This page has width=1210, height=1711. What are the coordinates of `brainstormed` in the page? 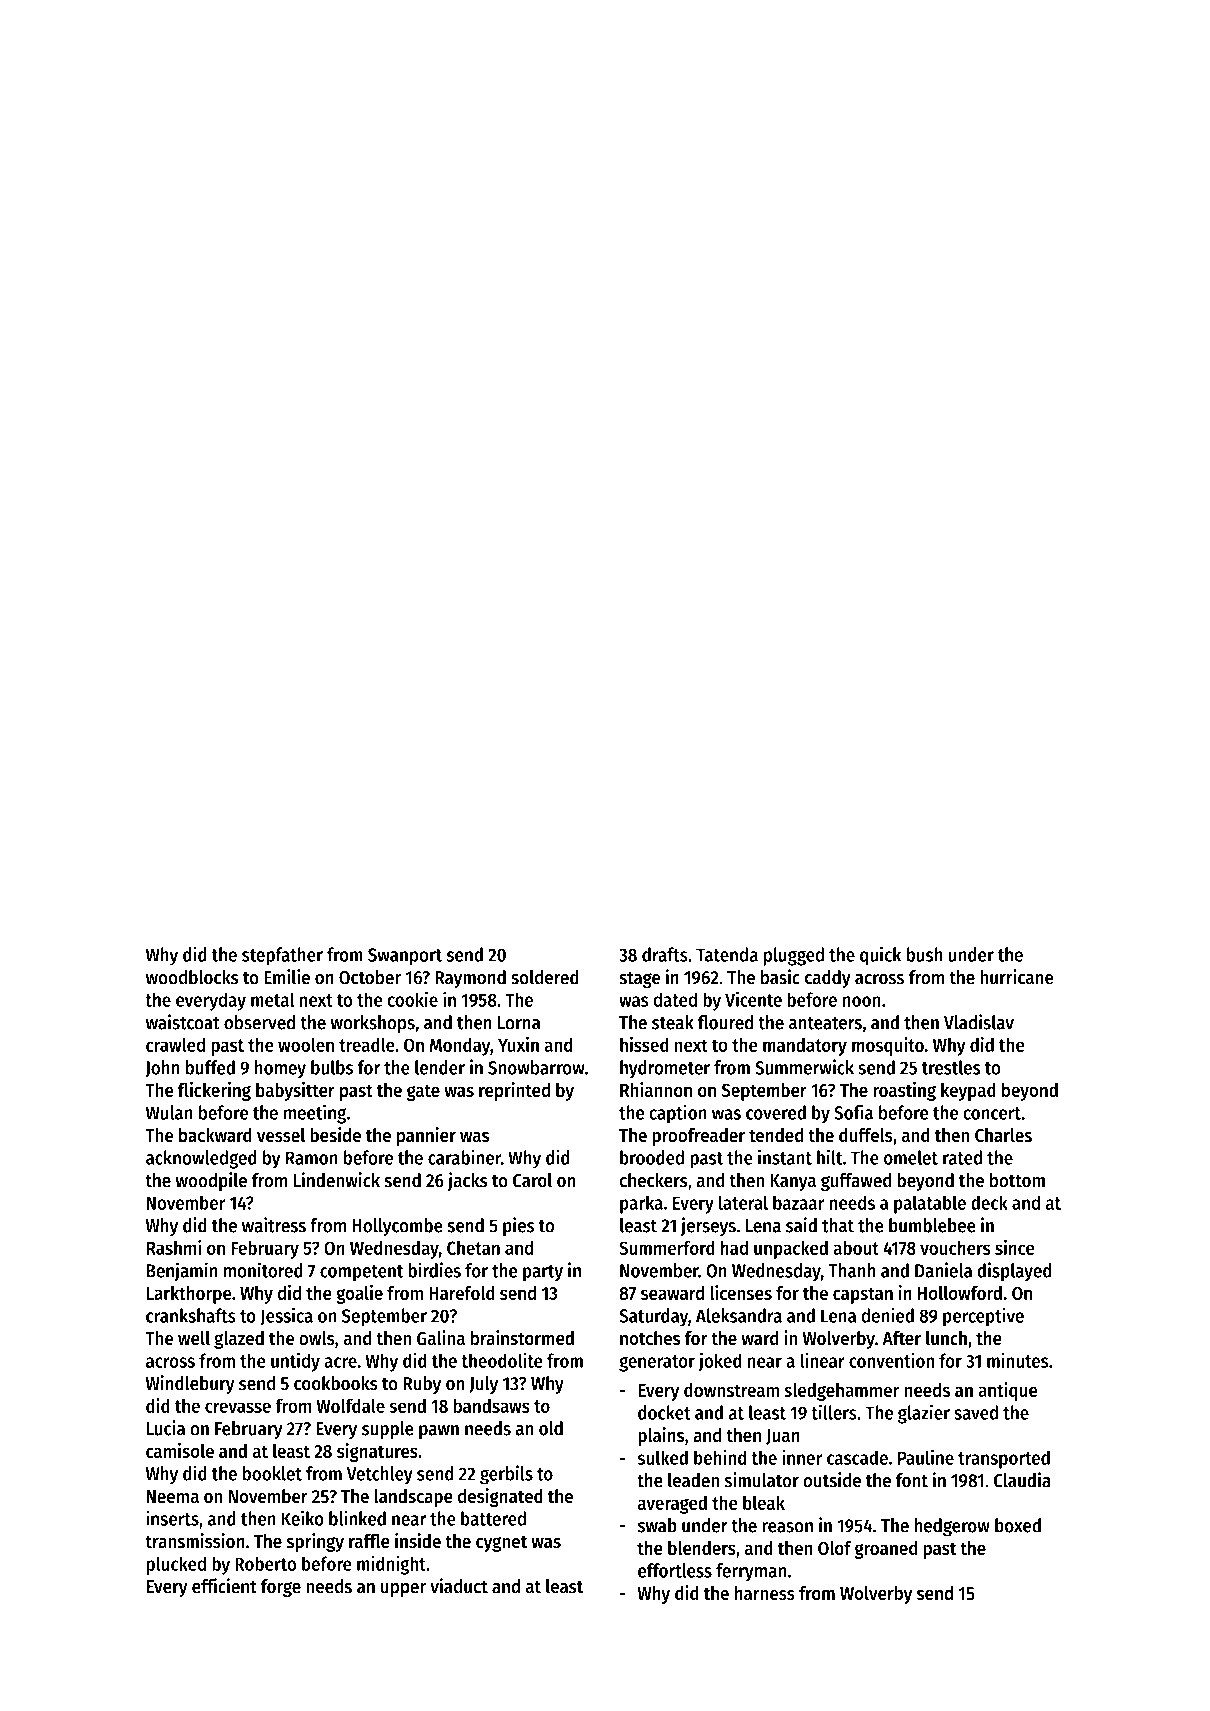 It's located at (522, 1338).
